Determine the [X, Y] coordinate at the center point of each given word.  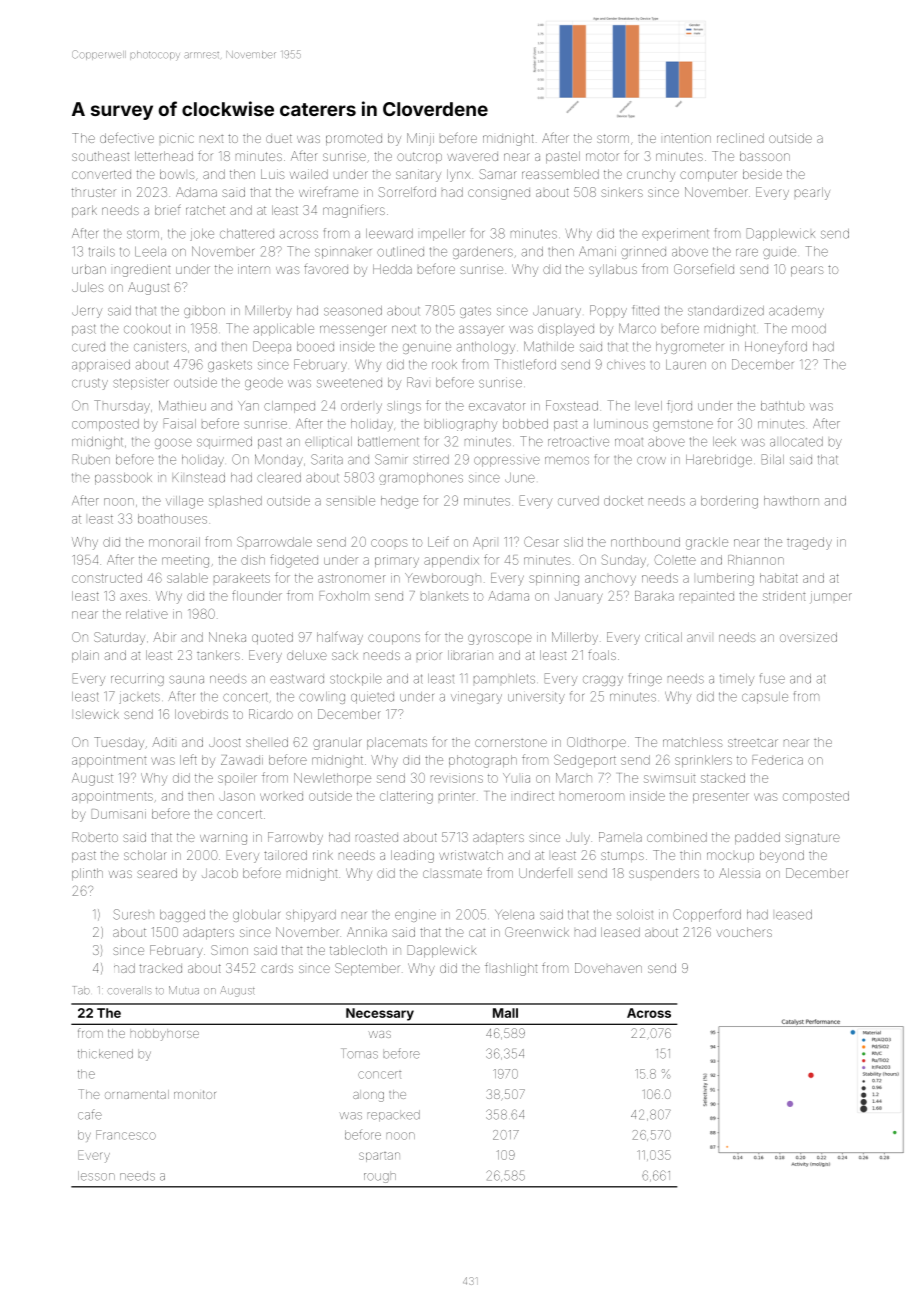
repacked [394, 1116]
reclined [740, 138]
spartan [379, 1157]
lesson [96, 1176]
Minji [420, 139]
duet [279, 138]
